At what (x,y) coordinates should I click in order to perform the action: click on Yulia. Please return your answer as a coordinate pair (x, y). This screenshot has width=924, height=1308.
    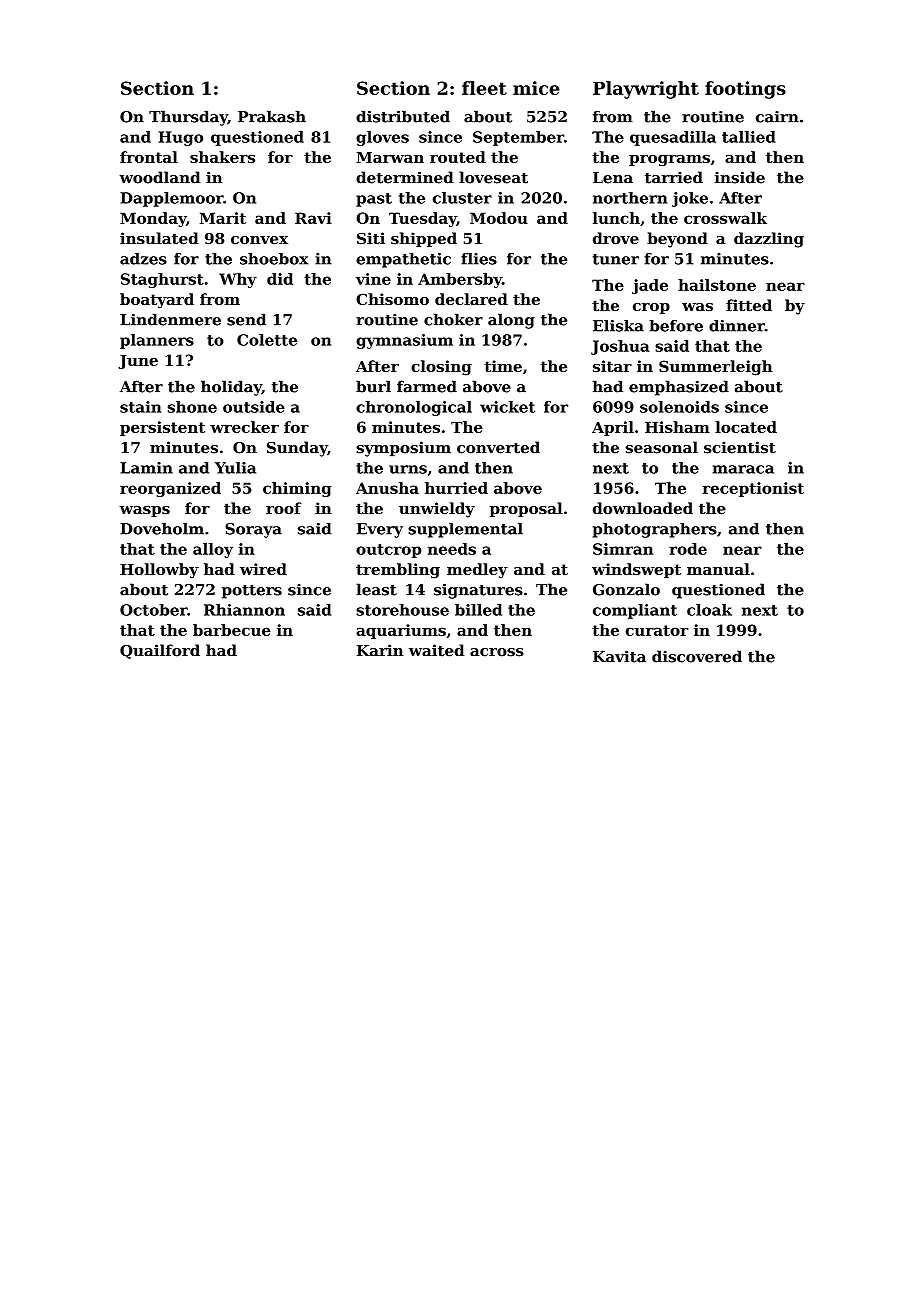
    Looking at the image, I should click on (235, 468).
